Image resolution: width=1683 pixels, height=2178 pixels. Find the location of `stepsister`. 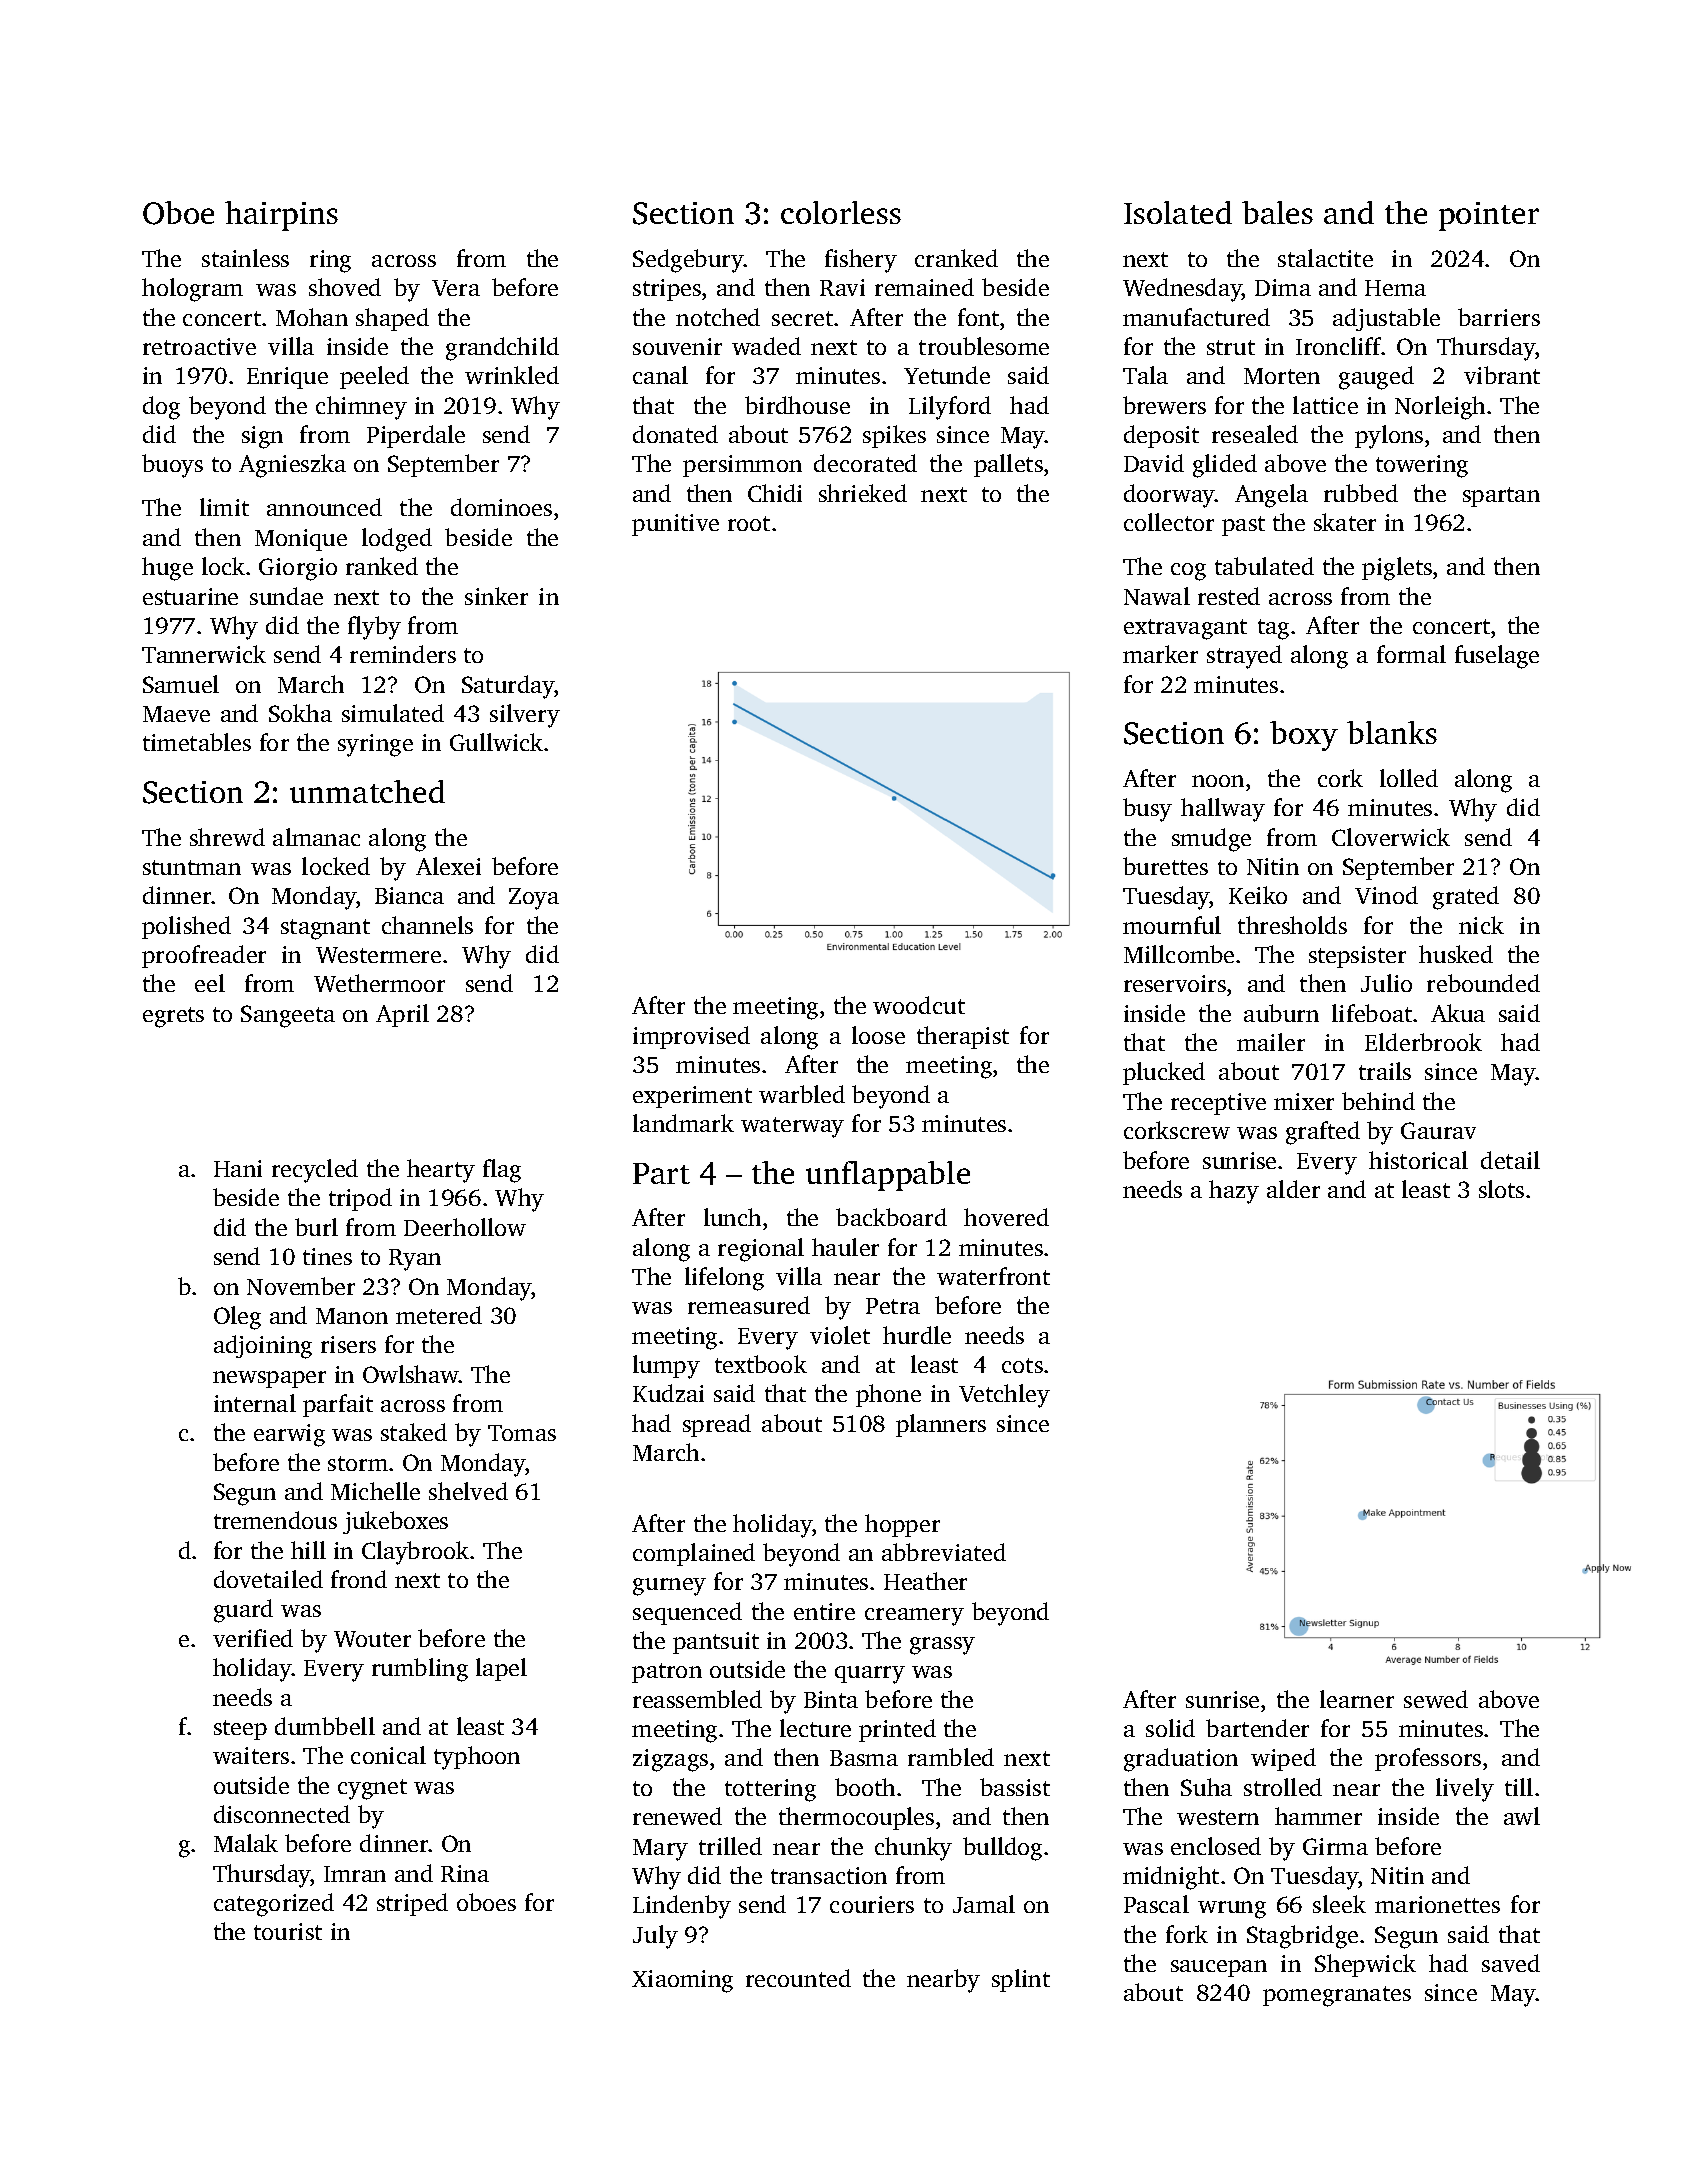

stepsister is located at coordinates (1357, 957).
